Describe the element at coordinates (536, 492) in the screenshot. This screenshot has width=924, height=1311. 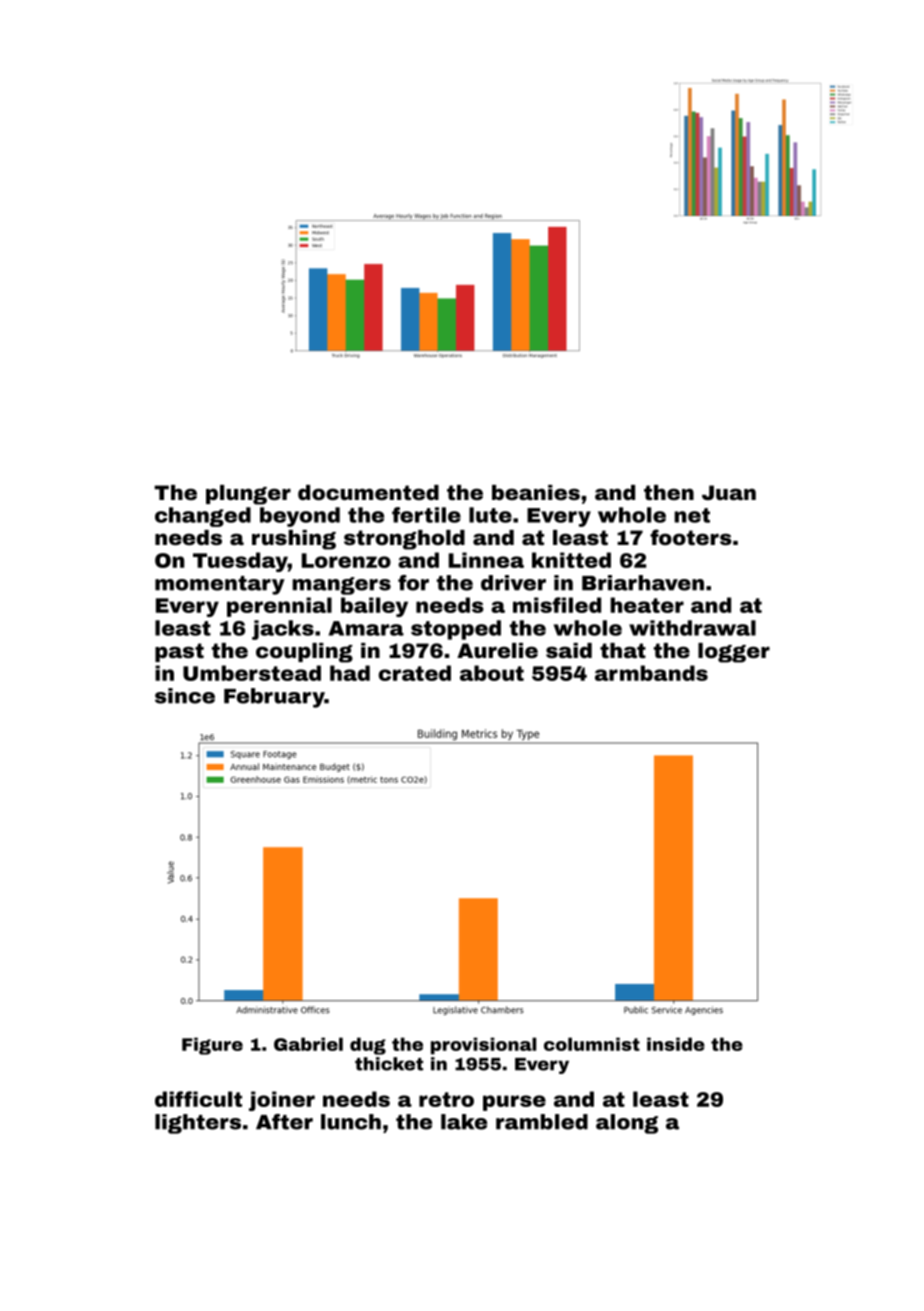
I see `beanies` at that location.
